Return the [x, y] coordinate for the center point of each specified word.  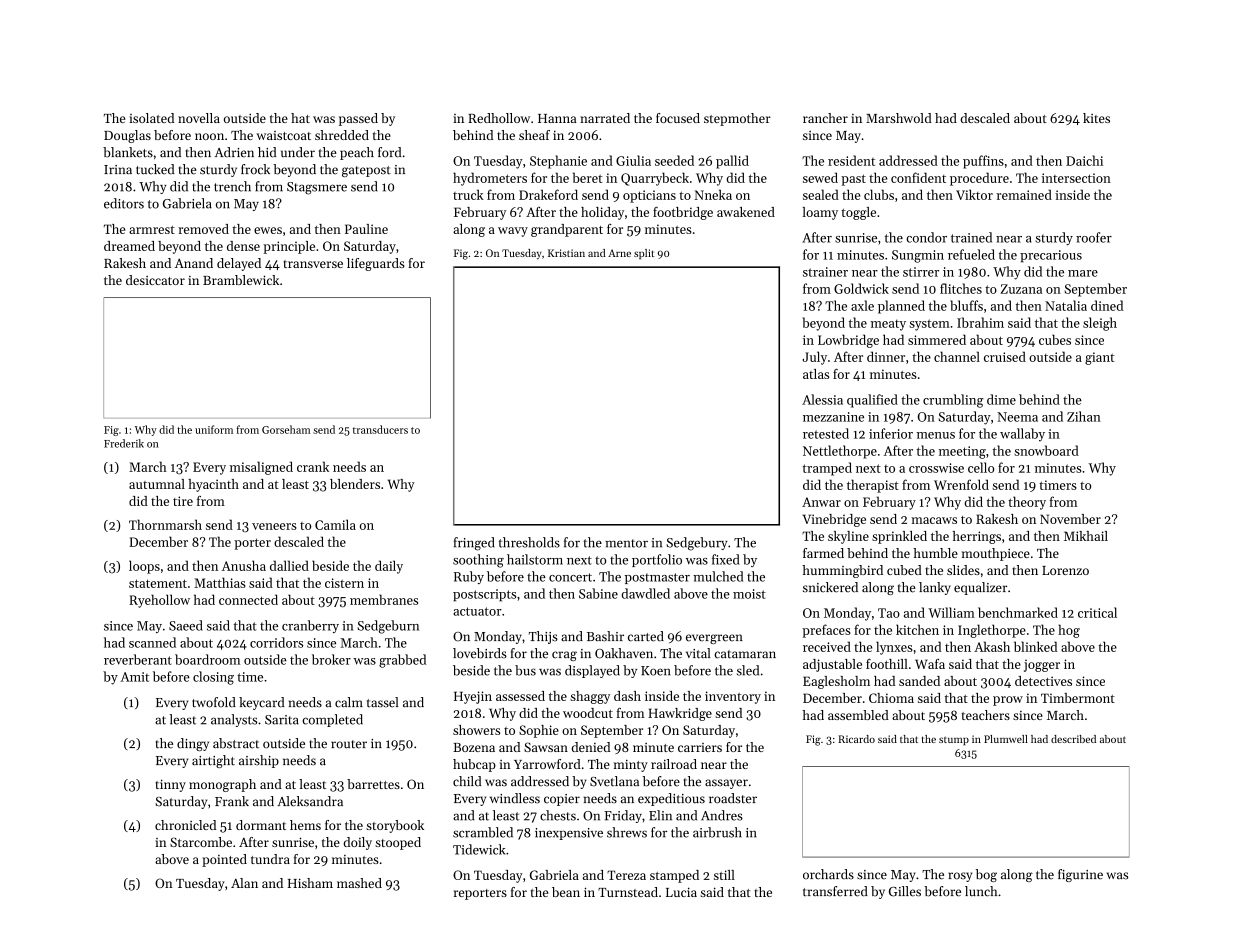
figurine [1080, 875]
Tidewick [479, 849]
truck [468, 194]
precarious [1051, 256]
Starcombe [201, 842]
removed [203, 229]
